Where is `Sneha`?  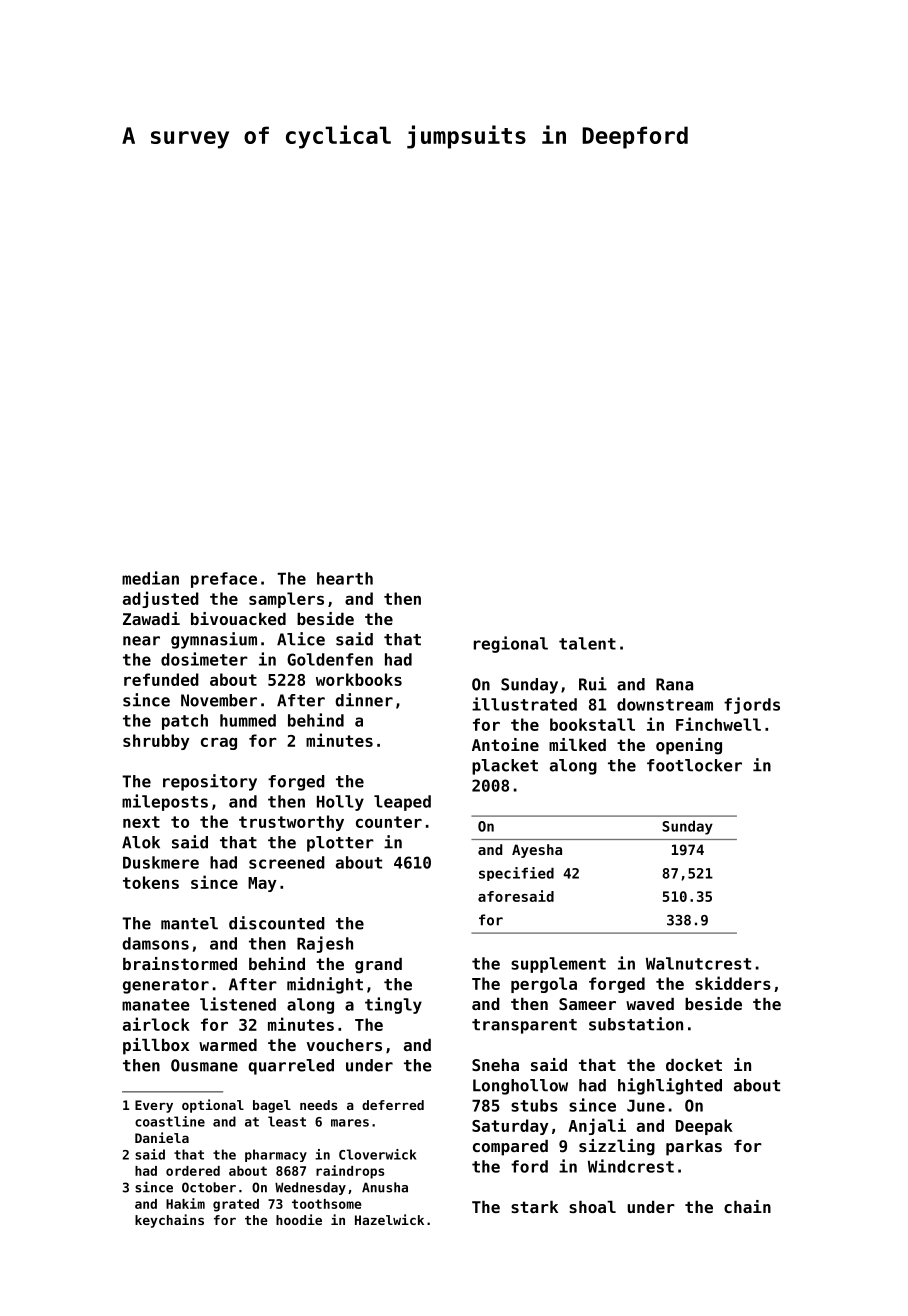
Sneha is located at coordinates (495, 1065).
